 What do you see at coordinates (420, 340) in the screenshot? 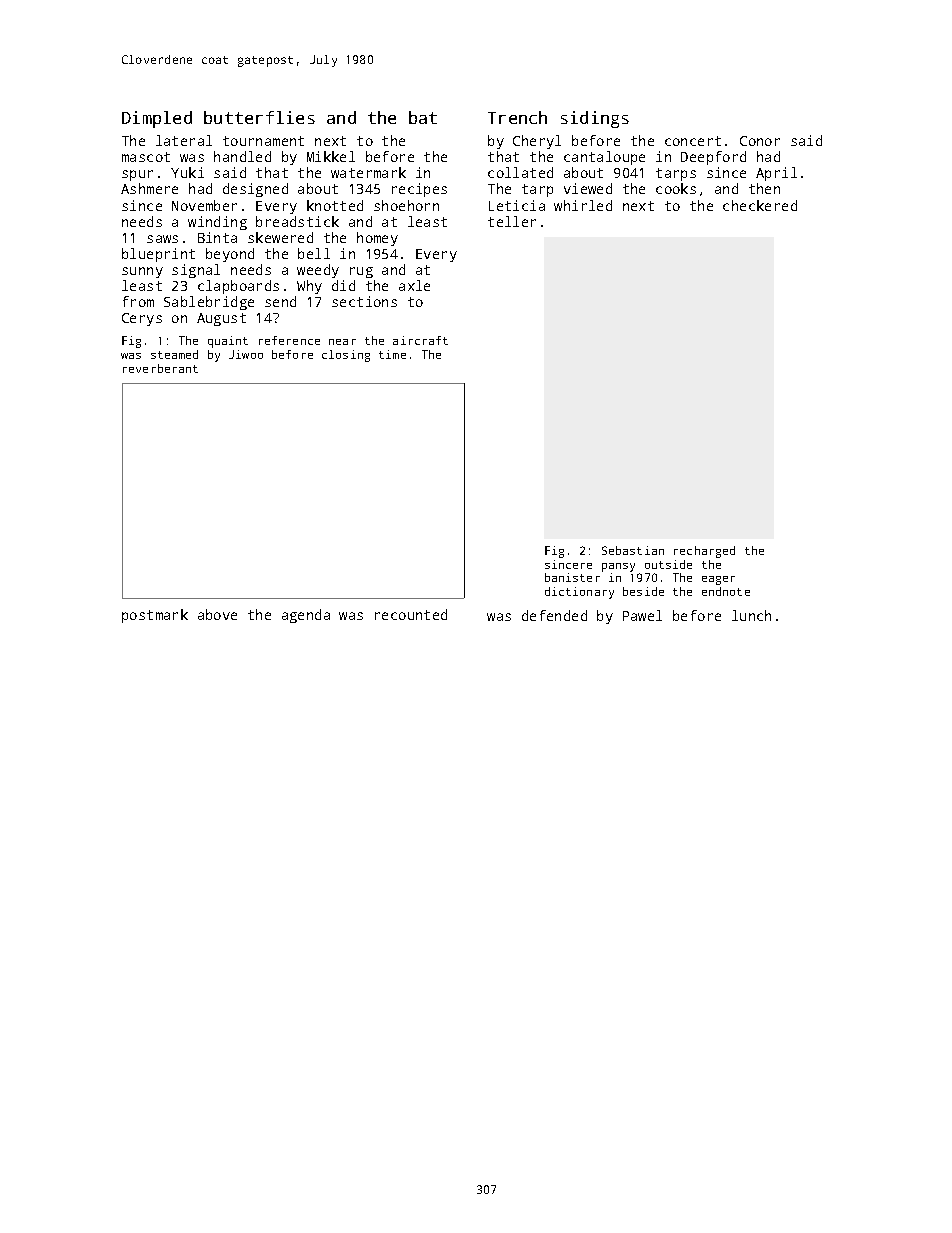
I see `aircraft` at bounding box center [420, 340].
